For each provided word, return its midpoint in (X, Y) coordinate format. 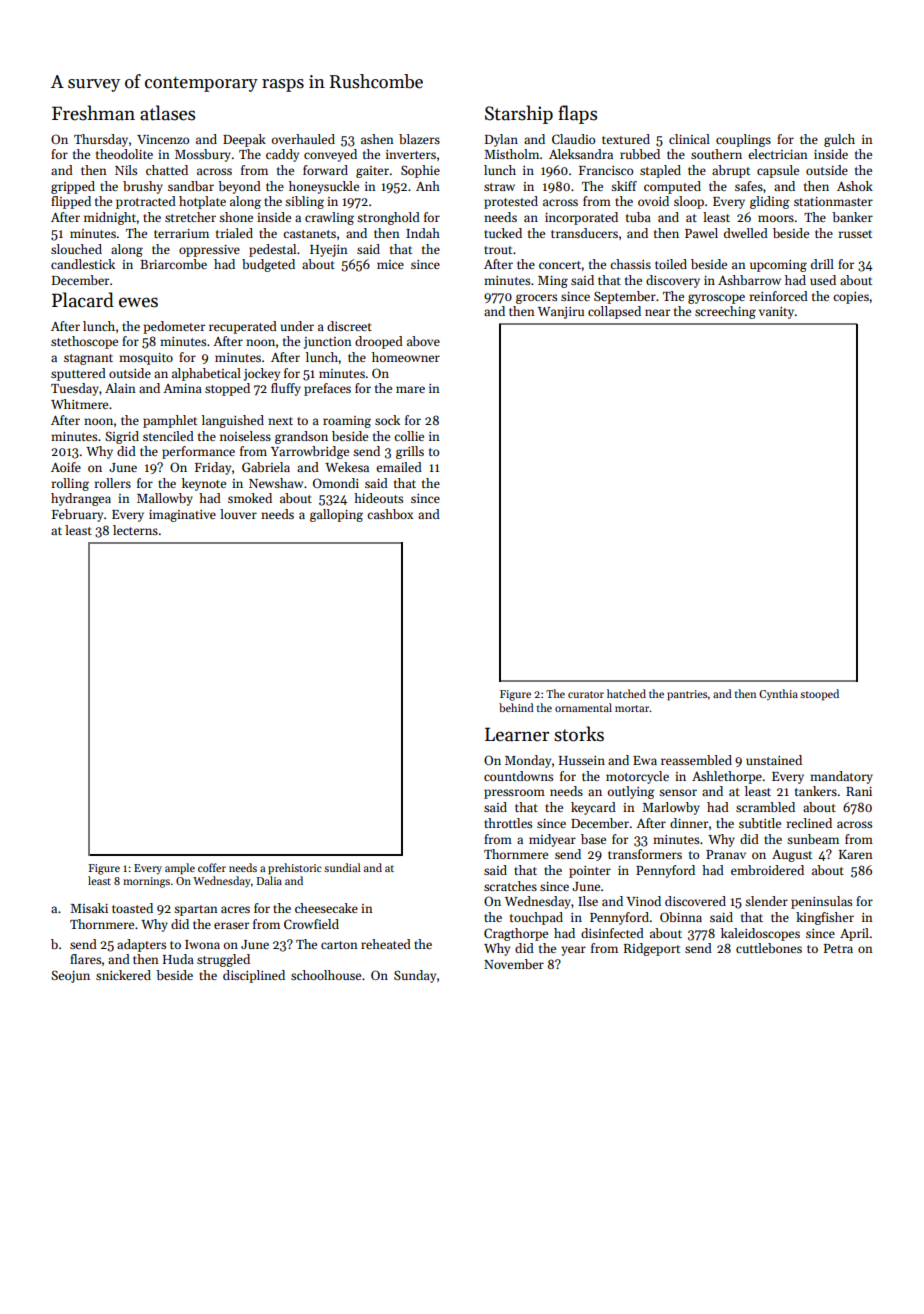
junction (328, 343)
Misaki (89, 908)
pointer (590, 872)
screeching (725, 312)
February (77, 515)
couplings (743, 140)
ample (180, 869)
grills (410, 452)
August (792, 856)
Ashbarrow (749, 280)
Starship (519, 114)
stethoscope (84, 342)
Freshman (93, 113)
